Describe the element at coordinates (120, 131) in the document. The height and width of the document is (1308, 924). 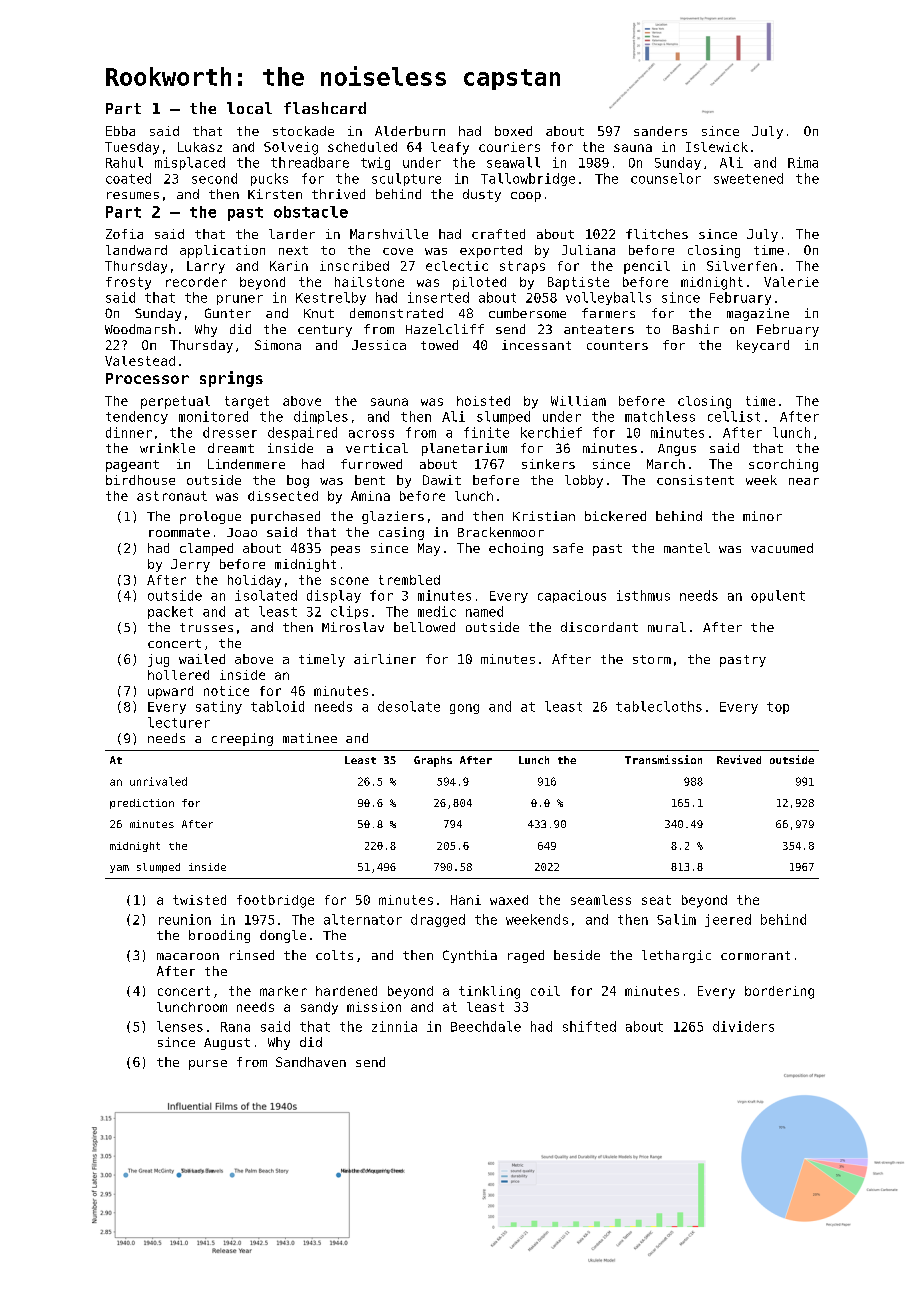
I see `Ebba` at that location.
